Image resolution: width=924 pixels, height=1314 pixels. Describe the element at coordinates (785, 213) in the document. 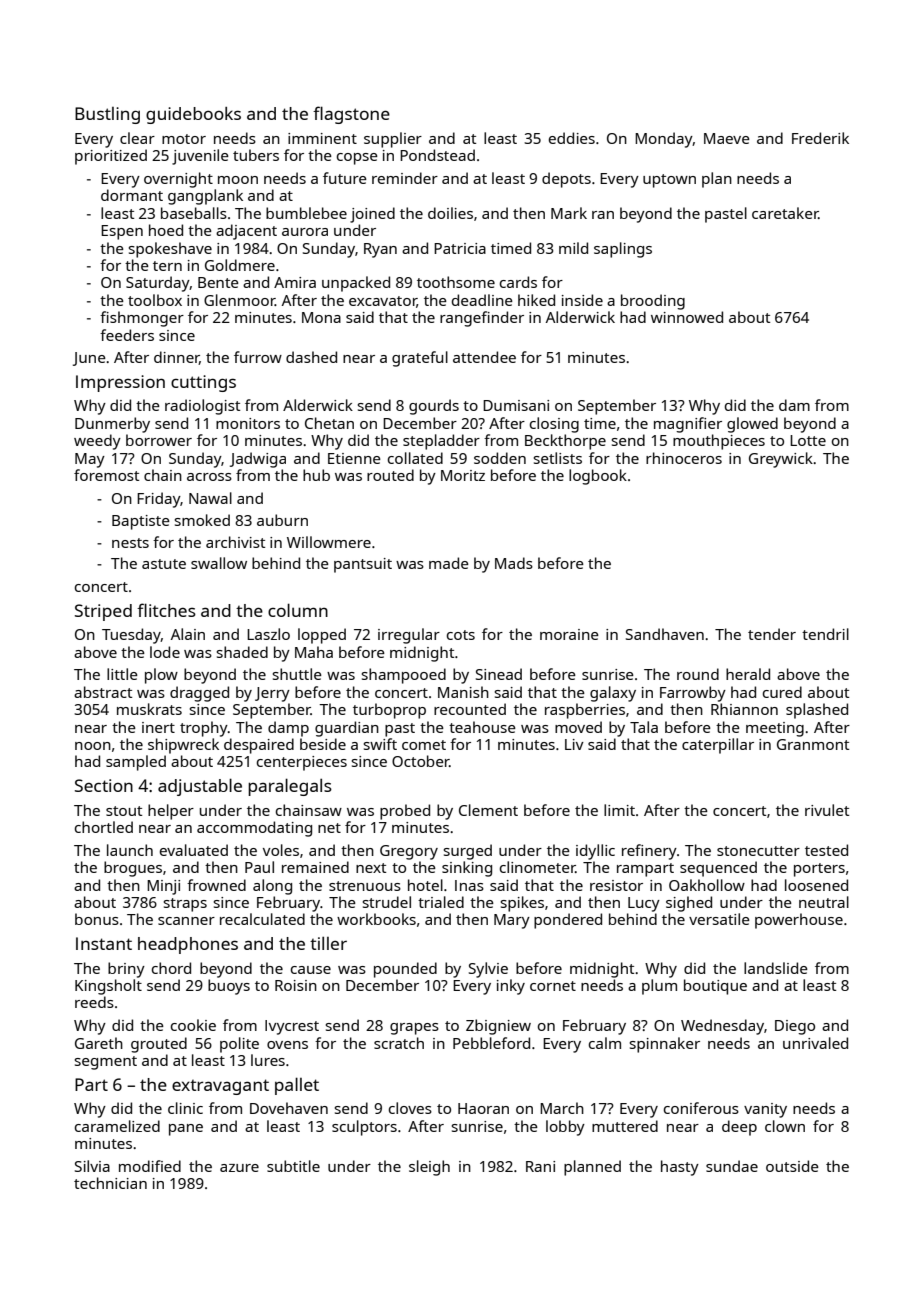

I see `caretaker` at that location.
